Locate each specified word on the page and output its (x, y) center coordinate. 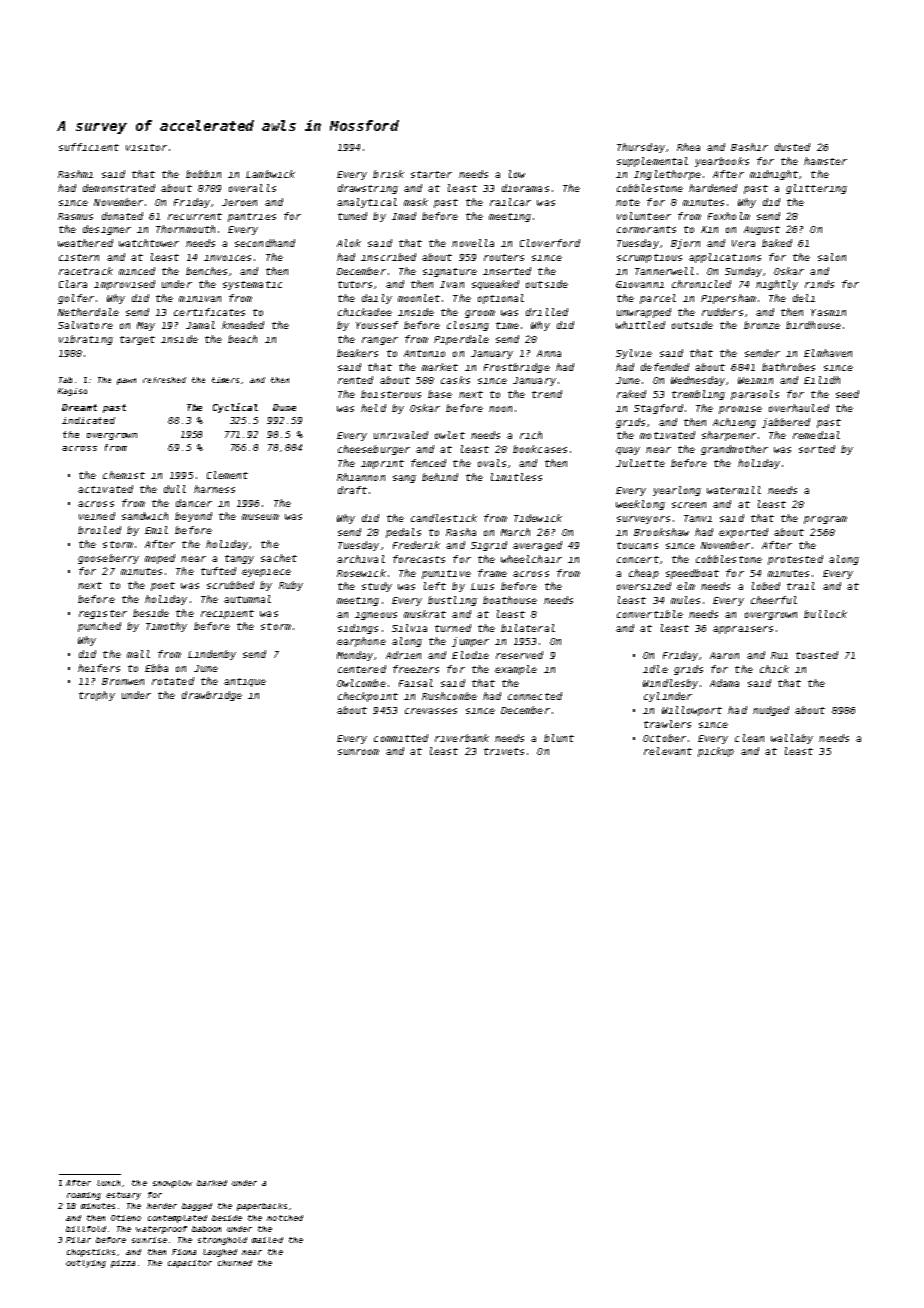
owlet (450, 435)
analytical (367, 203)
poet (163, 586)
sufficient (89, 147)
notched (285, 1218)
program (825, 520)
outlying (86, 1264)
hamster (825, 161)
